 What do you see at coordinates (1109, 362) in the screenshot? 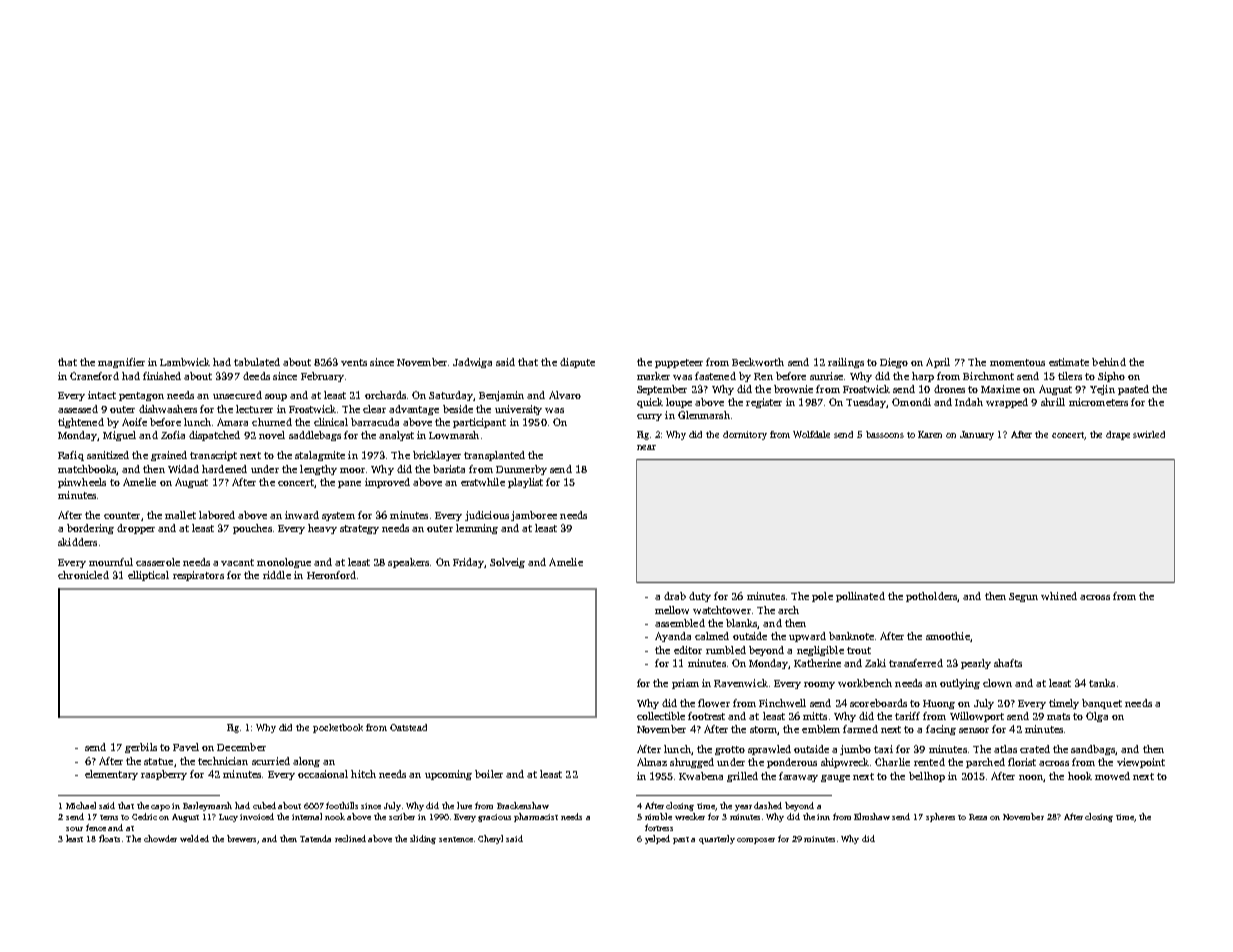
I see `behind` at bounding box center [1109, 362].
